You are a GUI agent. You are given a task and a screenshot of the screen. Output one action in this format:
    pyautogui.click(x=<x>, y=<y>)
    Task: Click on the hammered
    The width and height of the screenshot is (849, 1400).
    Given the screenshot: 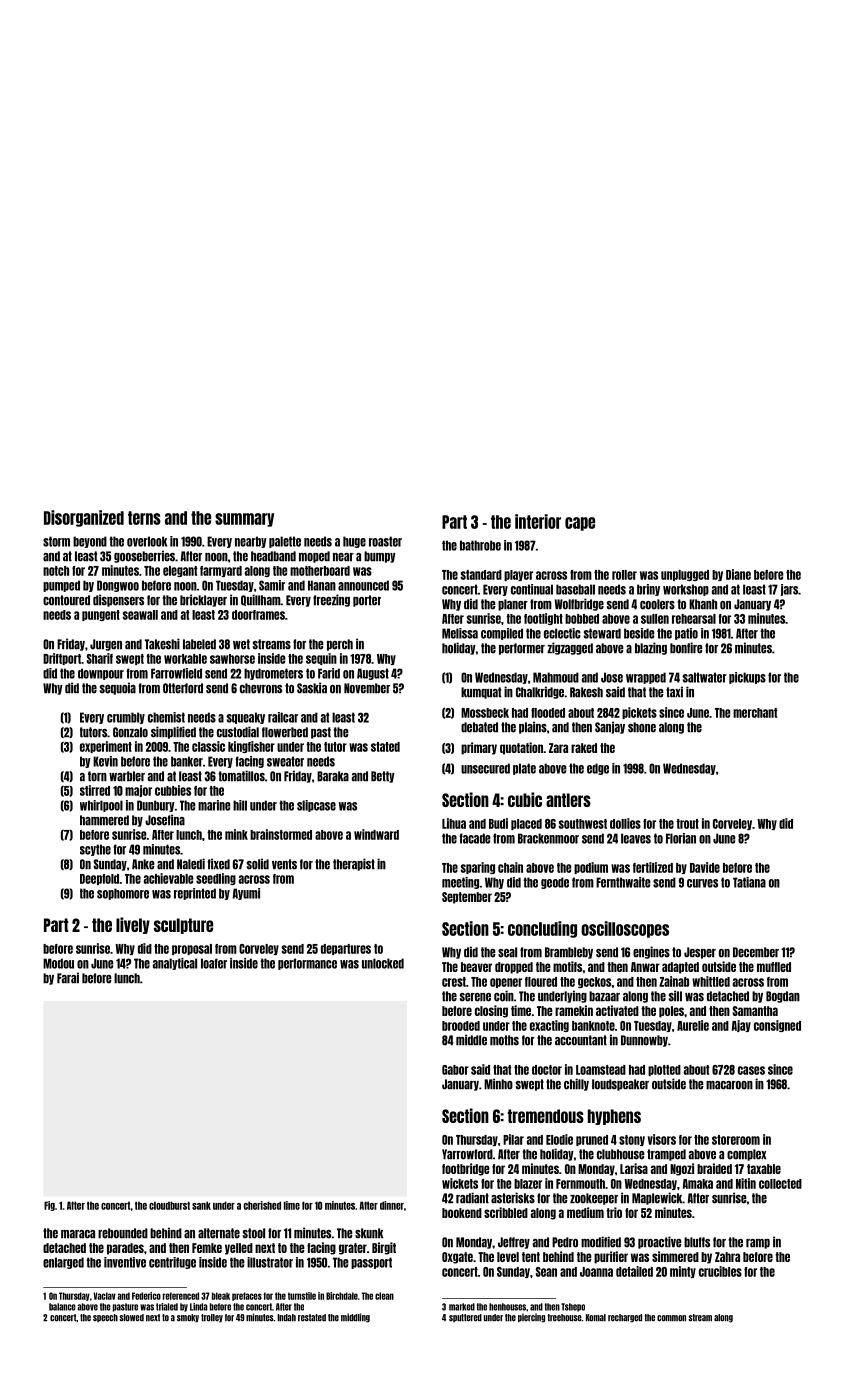 What is the action you would take?
    pyautogui.click(x=104, y=820)
